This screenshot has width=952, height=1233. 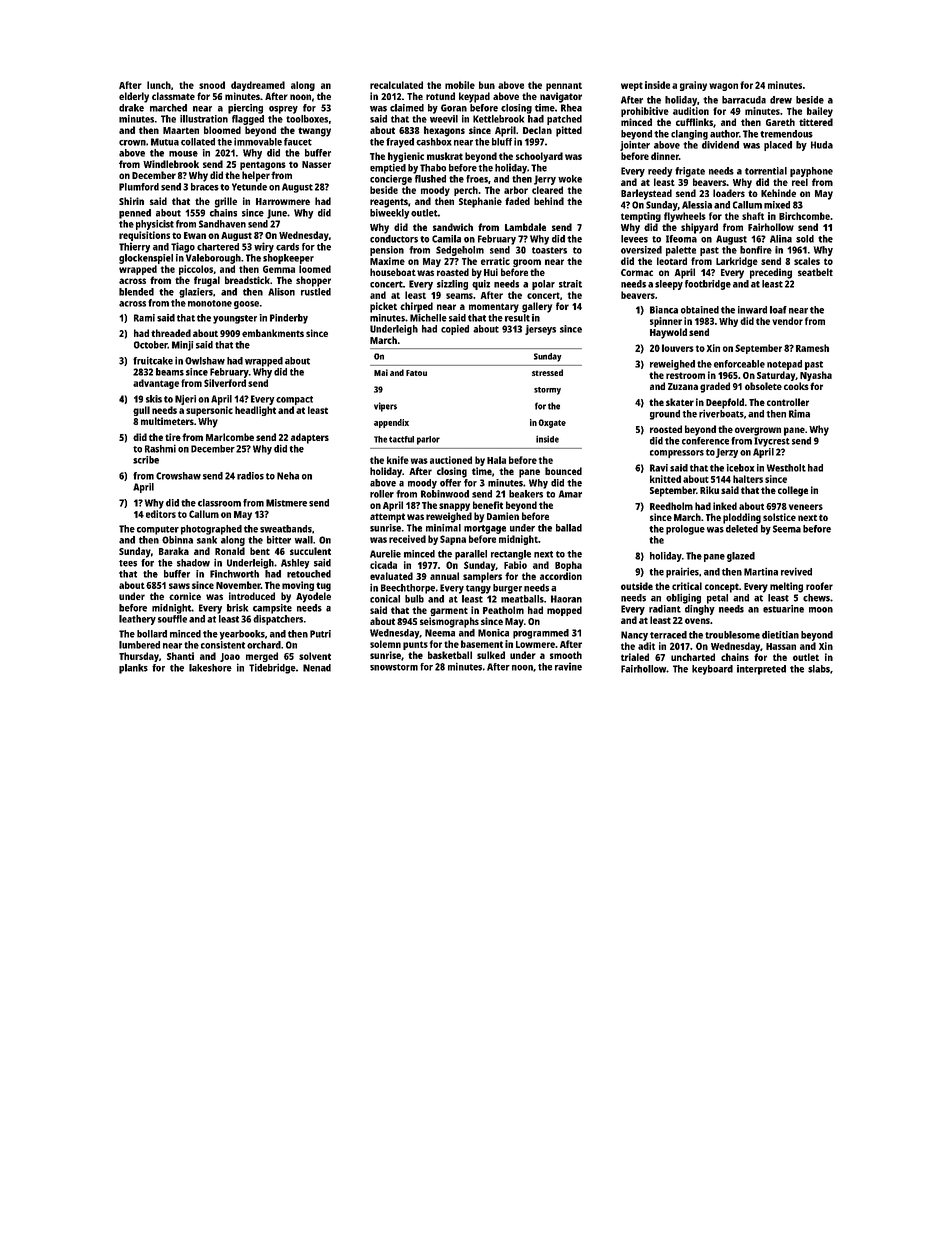 What do you see at coordinates (705, 441) in the screenshot?
I see `conference` at bounding box center [705, 441].
